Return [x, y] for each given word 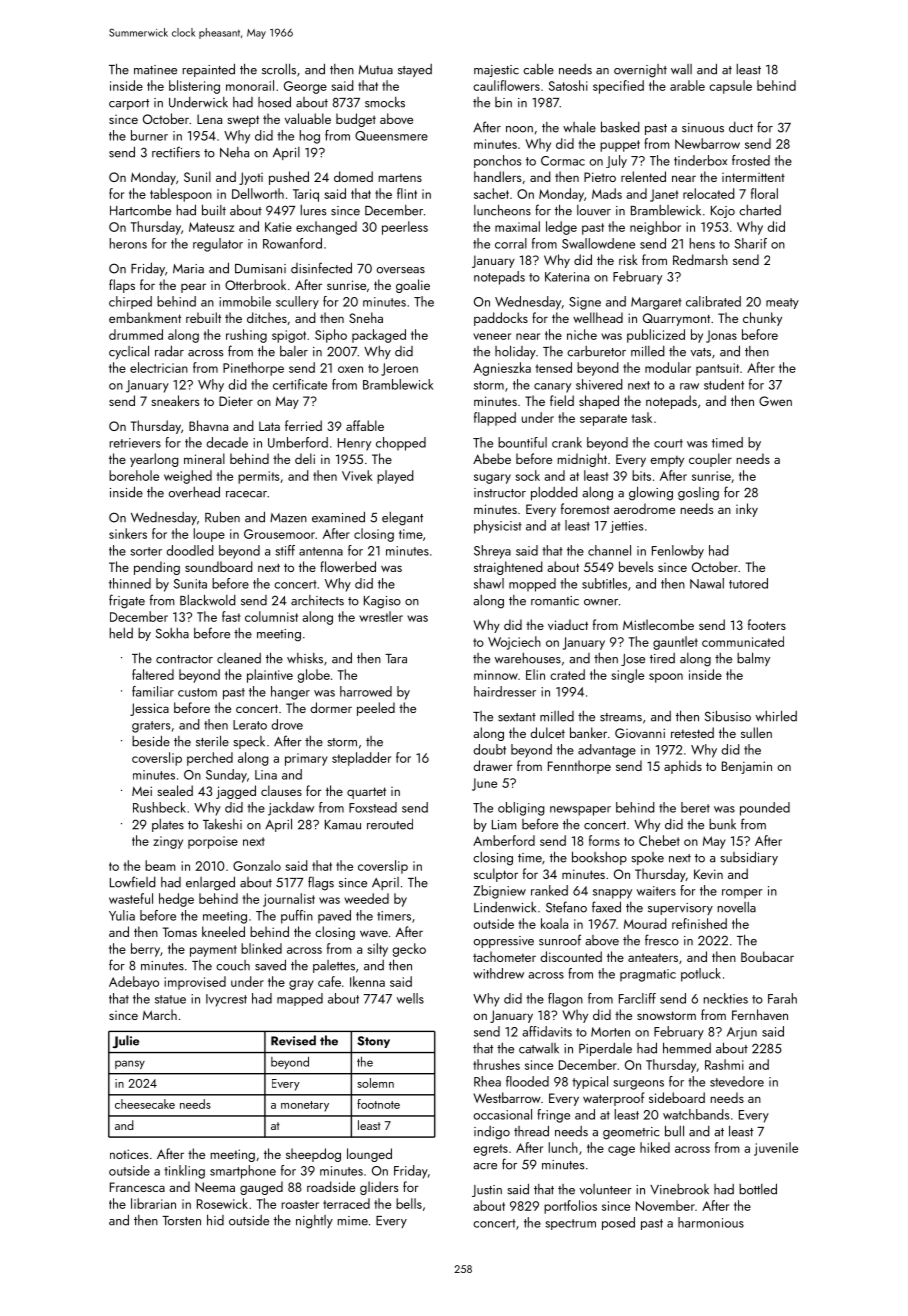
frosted [751, 160]
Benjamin [747, 767]
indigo [492, 1133]
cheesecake [145, 1104]
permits [258, 477]
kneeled [223, 931]
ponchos [497, 161]
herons [128, 243]
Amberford [504, 840]
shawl [489, 583]
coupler [710, 460]
